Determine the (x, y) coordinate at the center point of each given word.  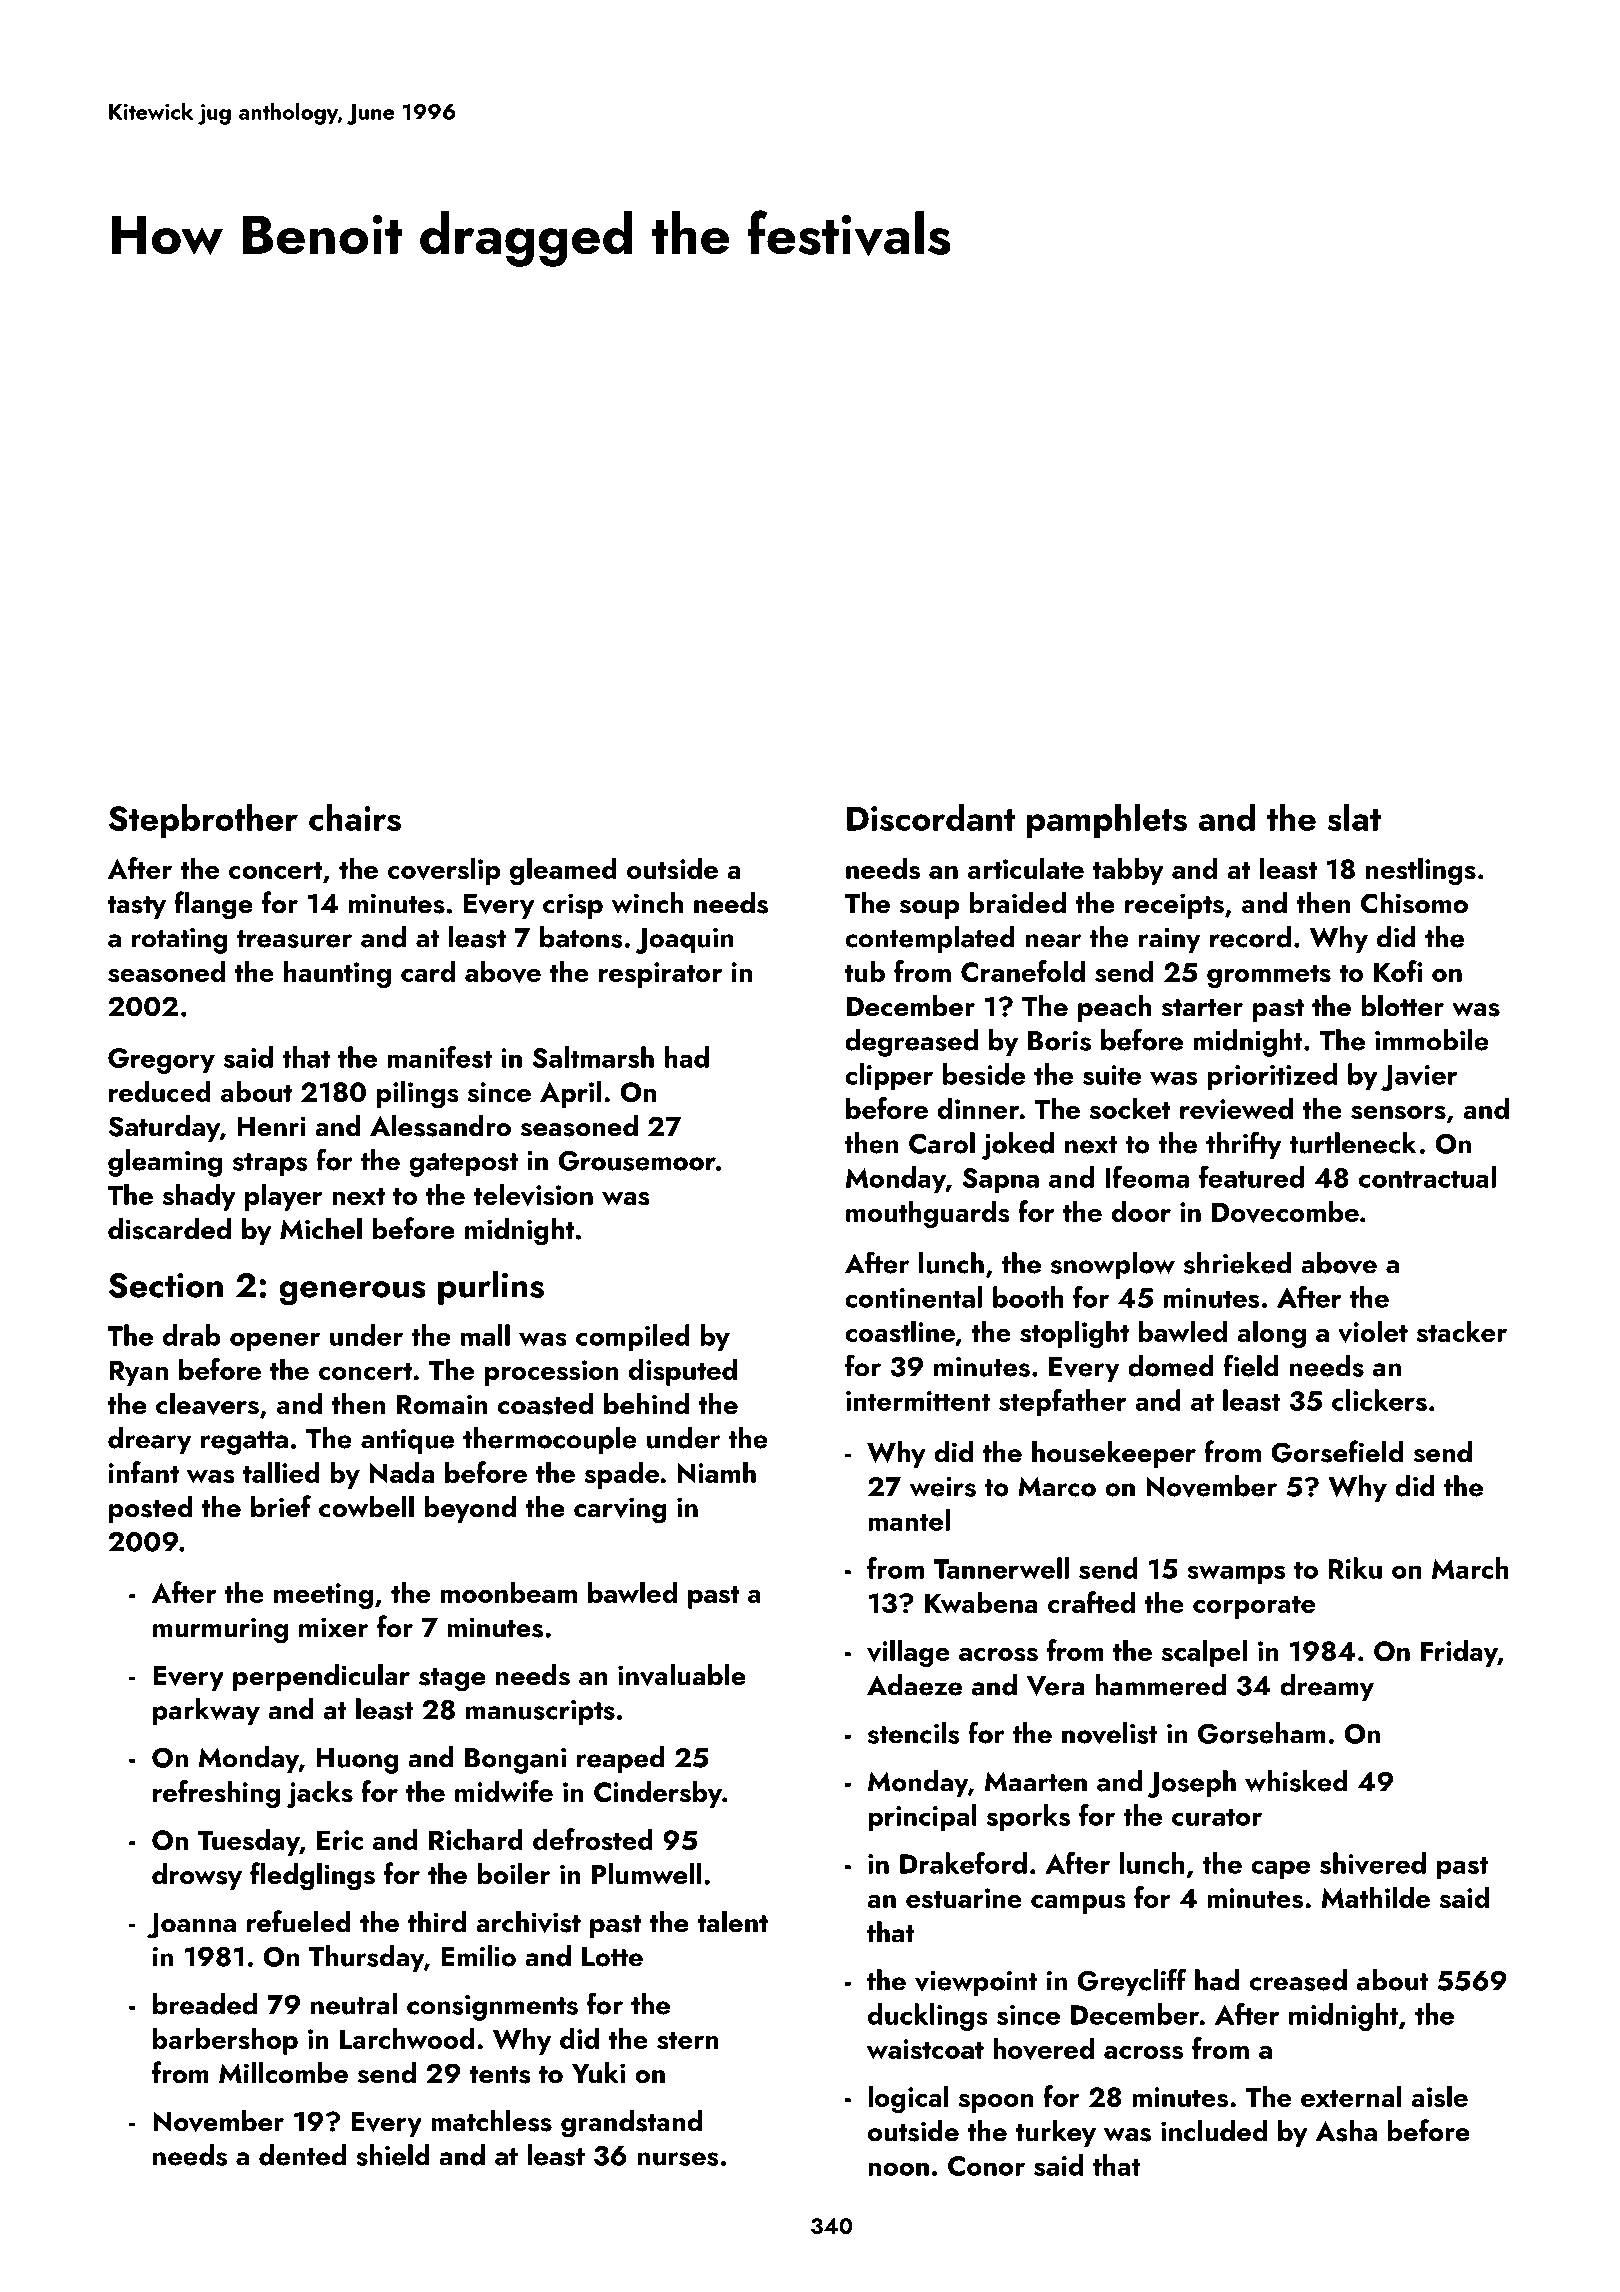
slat (1354, 817)
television (533, 1194)
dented (302, 2155)
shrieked (1237, 1263)
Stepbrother (203, 821)
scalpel (1204, 1653)
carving (620, 1510)
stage (452, 1680)
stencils (914, 1733)
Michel (321, 1229)
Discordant (931, 817)
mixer (333, 1627)
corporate (1254, 1607)
